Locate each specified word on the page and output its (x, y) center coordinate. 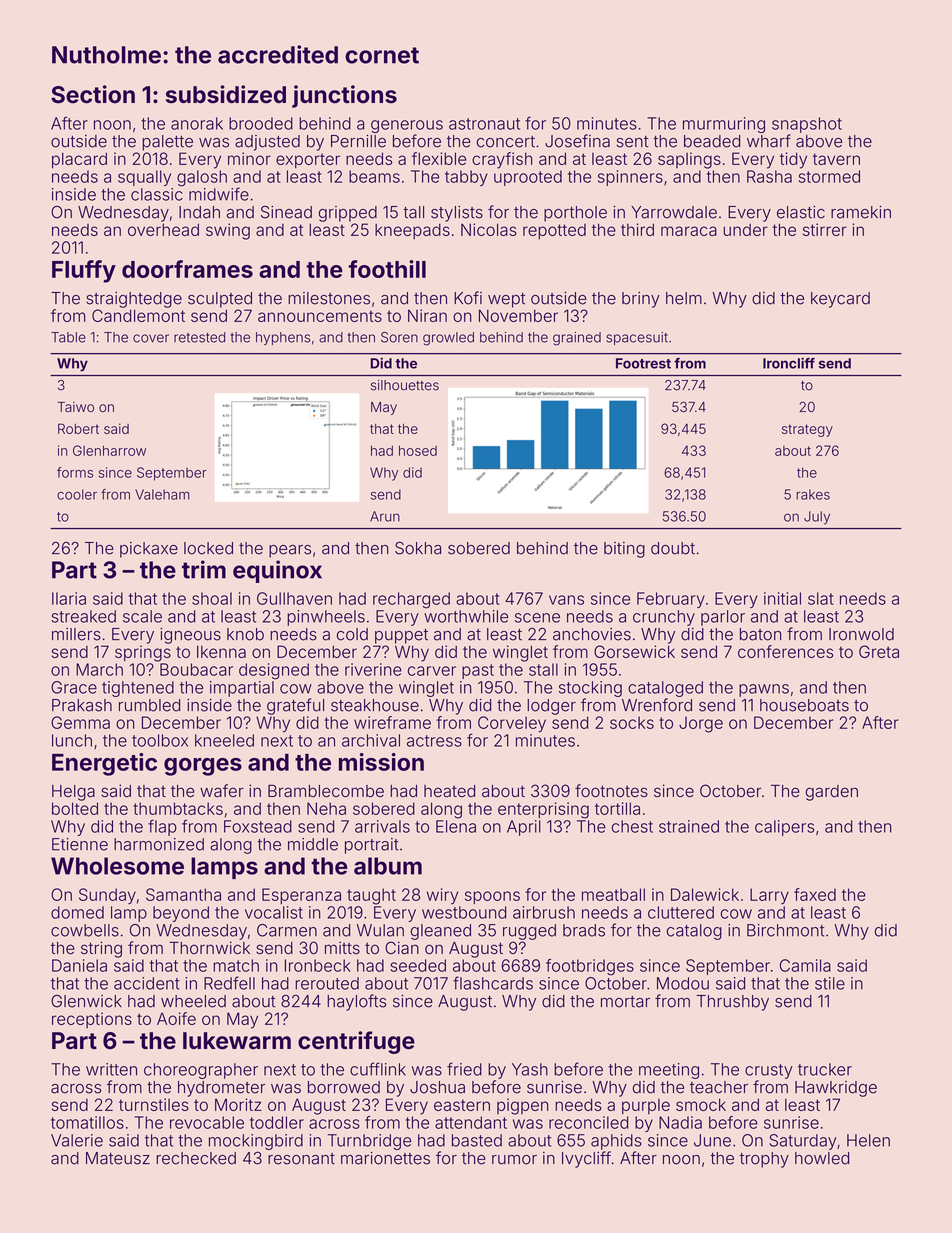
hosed (418, 450)
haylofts (357, 1002)
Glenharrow (109, 450)
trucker (825, 1069)
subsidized (226, 94)
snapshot (807, 125)
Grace (74, 687)
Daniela (79, 965)
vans (566, 600)
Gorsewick (634, 651)
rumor (514, 1160)
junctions (344, 96)
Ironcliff (789, 363)
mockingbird (256, 1142)
